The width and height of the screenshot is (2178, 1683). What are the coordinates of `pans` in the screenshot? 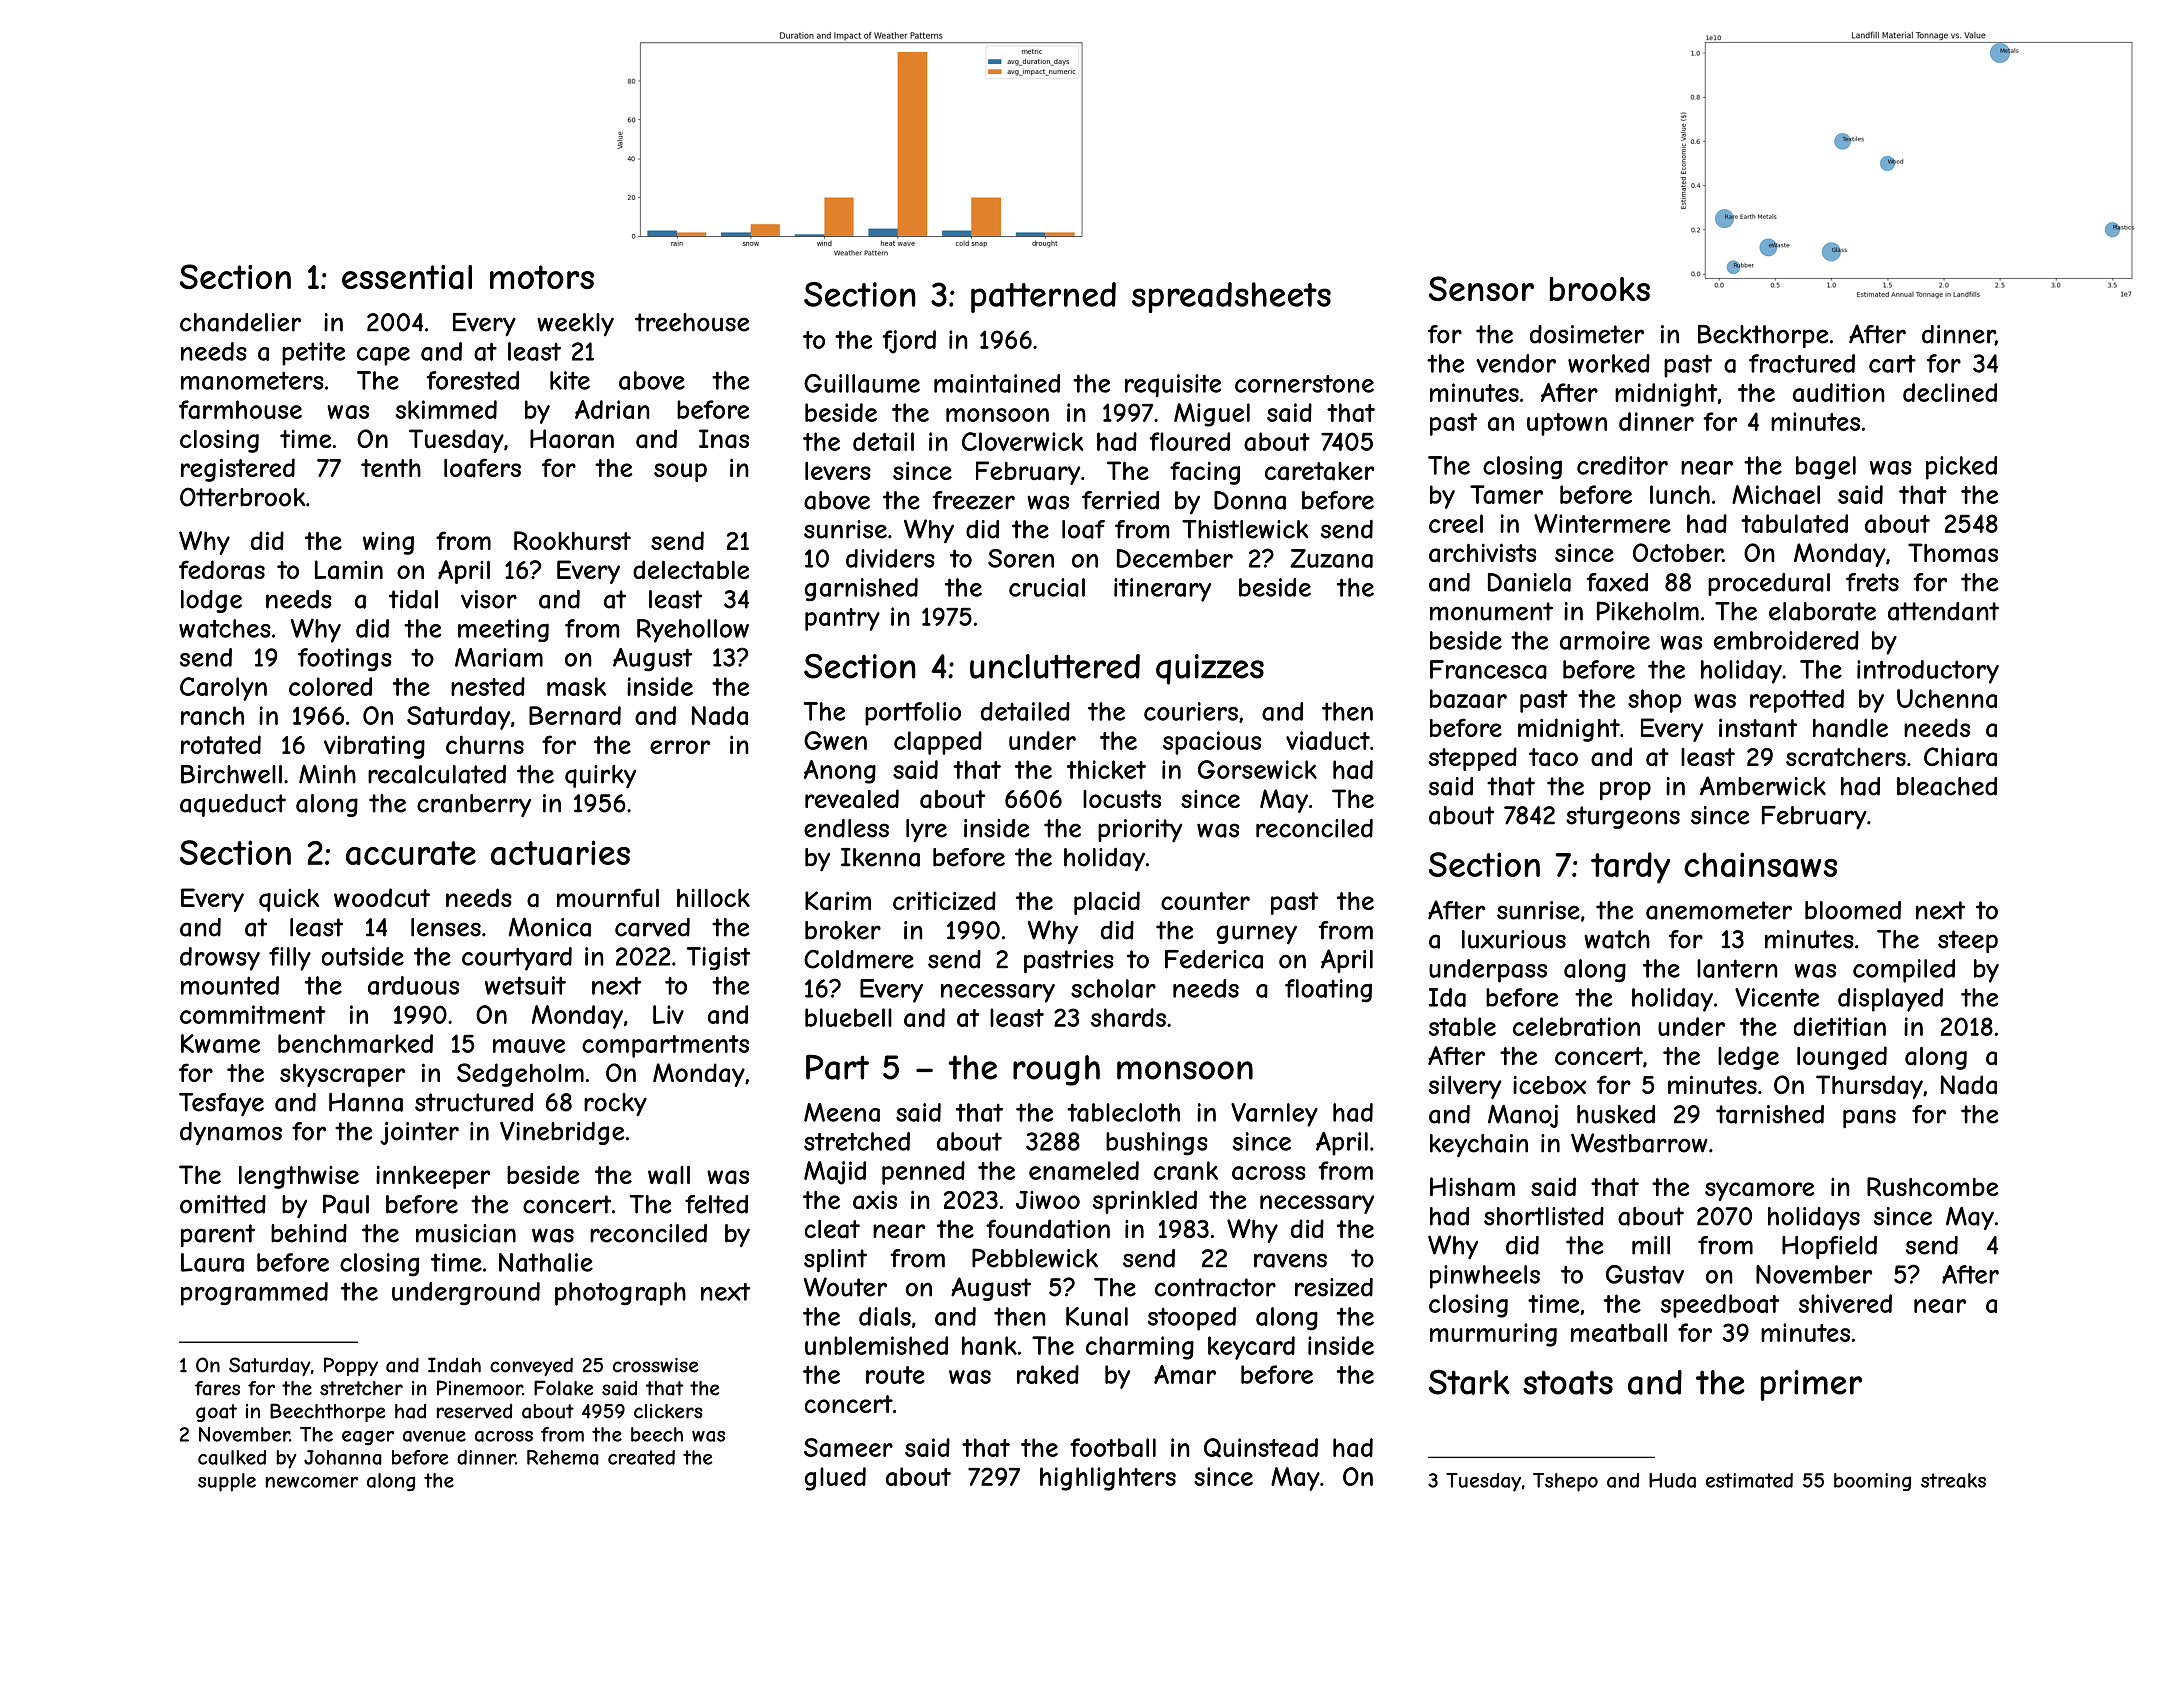 It's located at (1869, 1118).
